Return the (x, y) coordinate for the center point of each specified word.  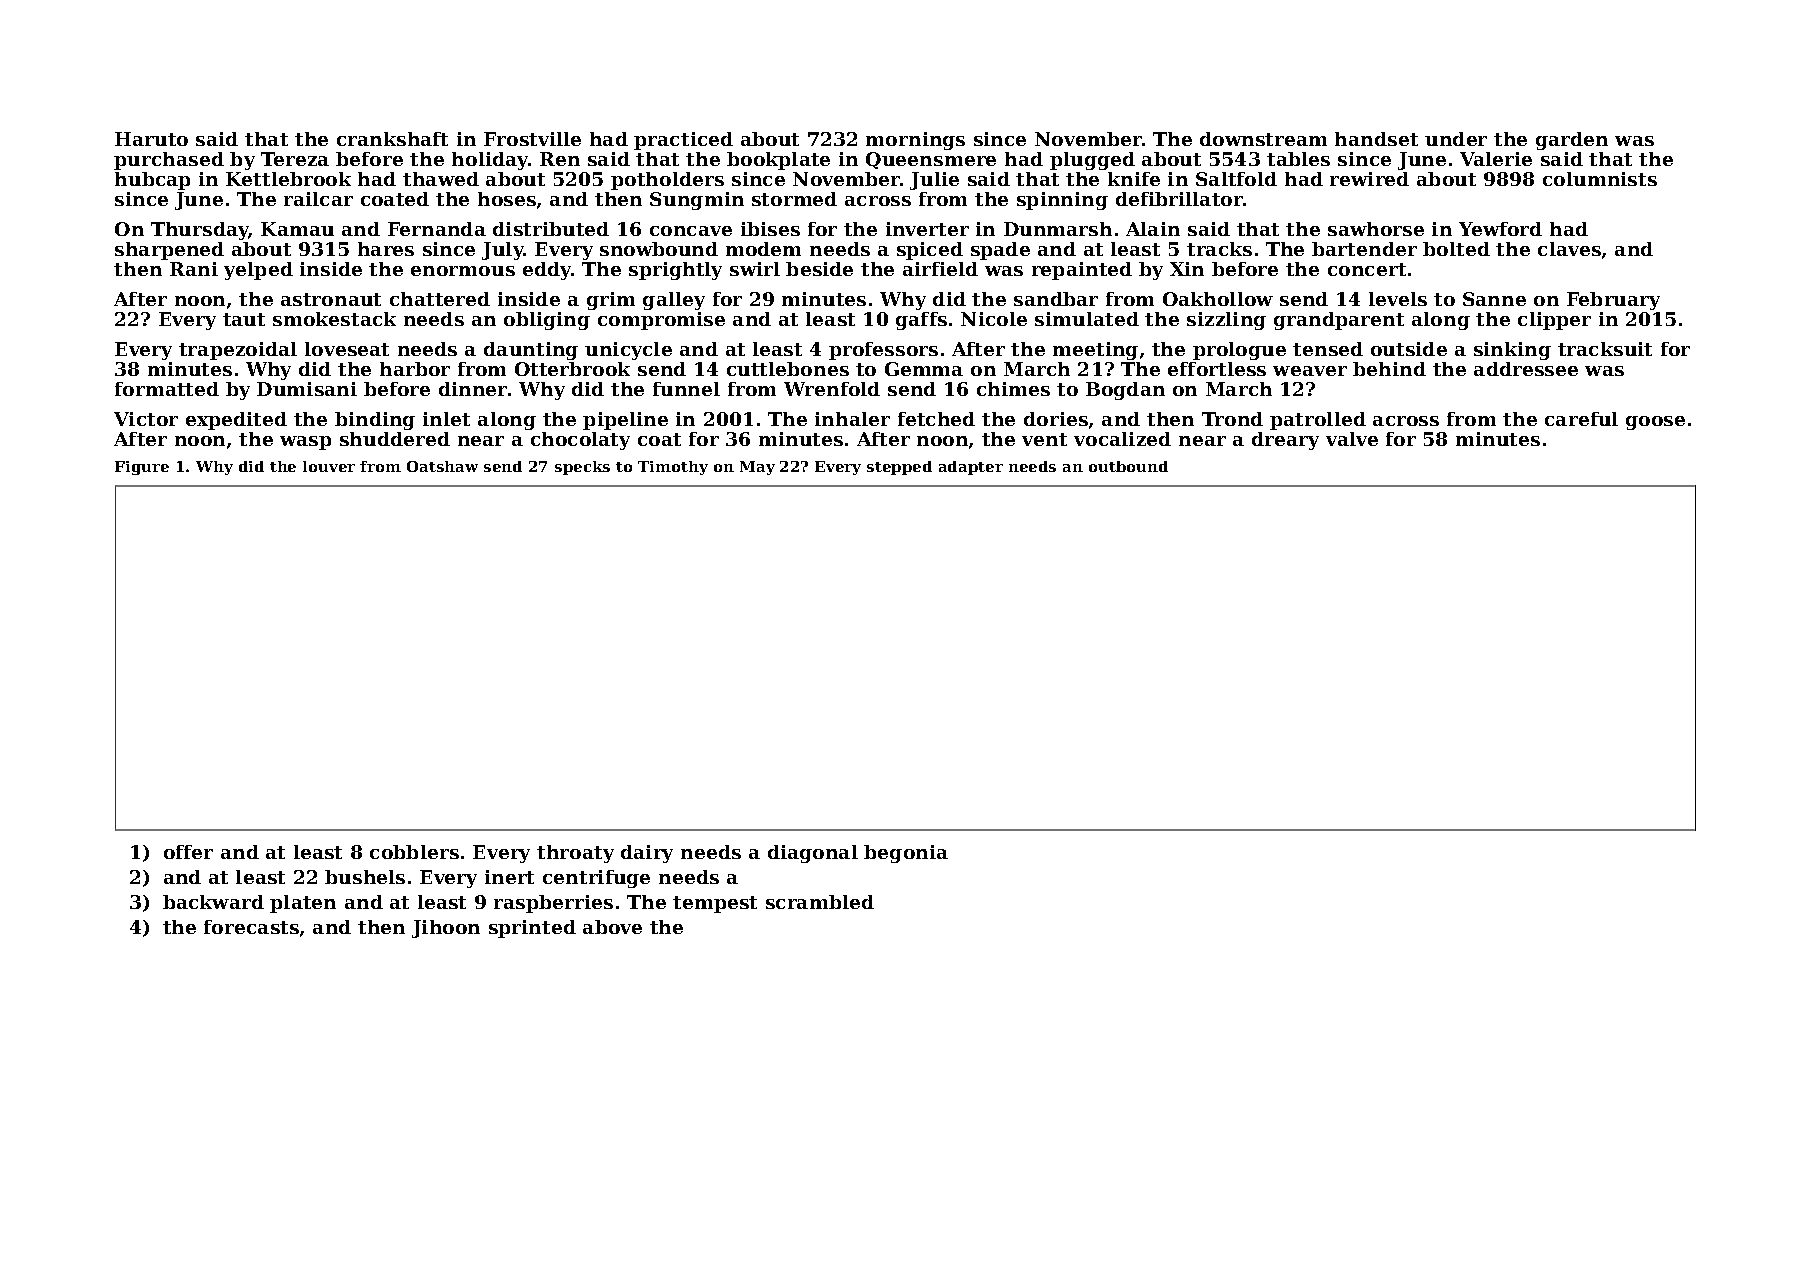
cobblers (414, 852)
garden (1572, 141)
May (757, 468)
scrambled (820, 902)
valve (1352, 439)
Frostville (532, 139)
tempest (715, 904)
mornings (915, 141)
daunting (531, 351)
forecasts (251, 927)
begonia (906, 854)
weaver (1310, 371)
